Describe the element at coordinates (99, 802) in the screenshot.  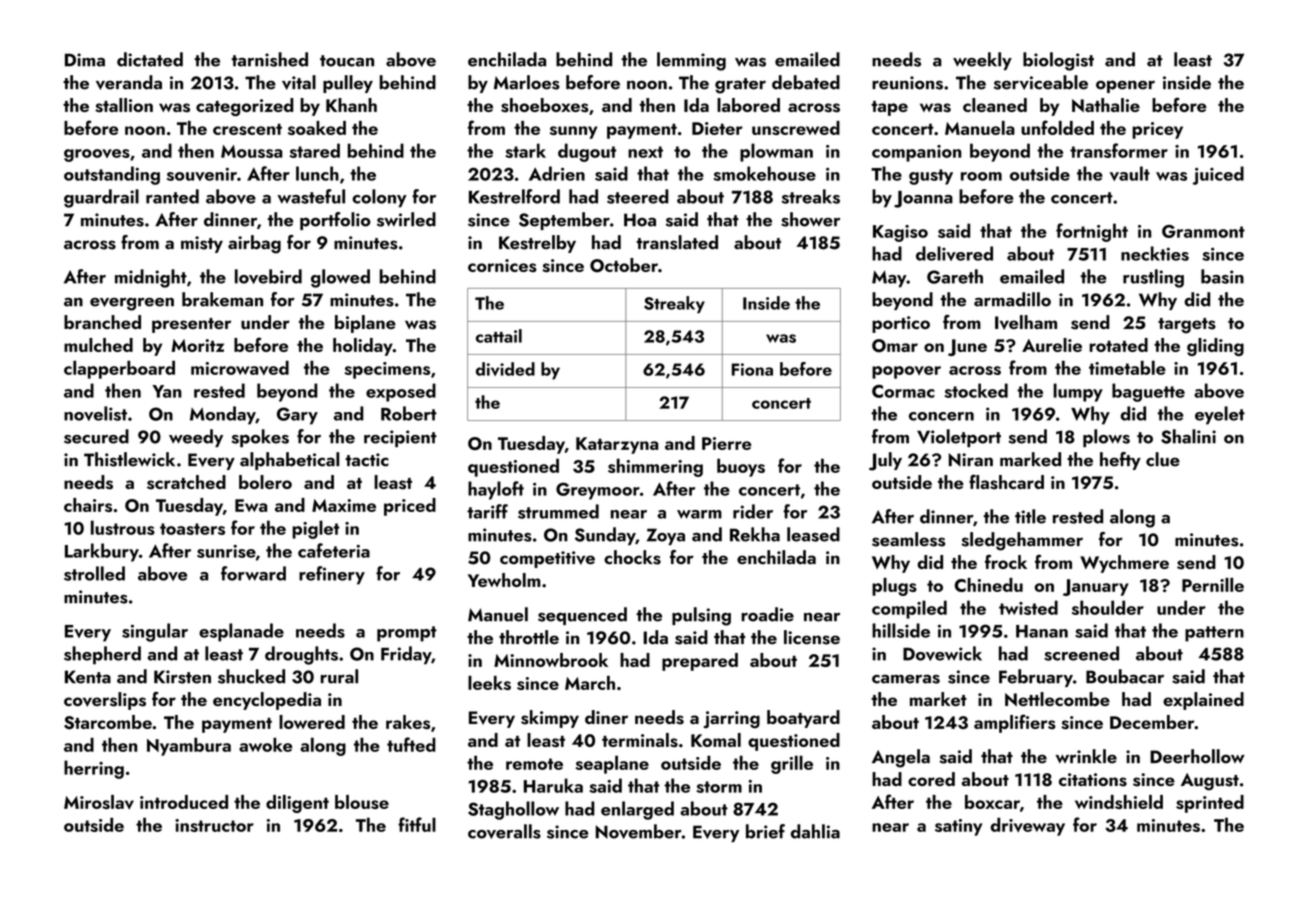
I see `Miroslav` at that location.
